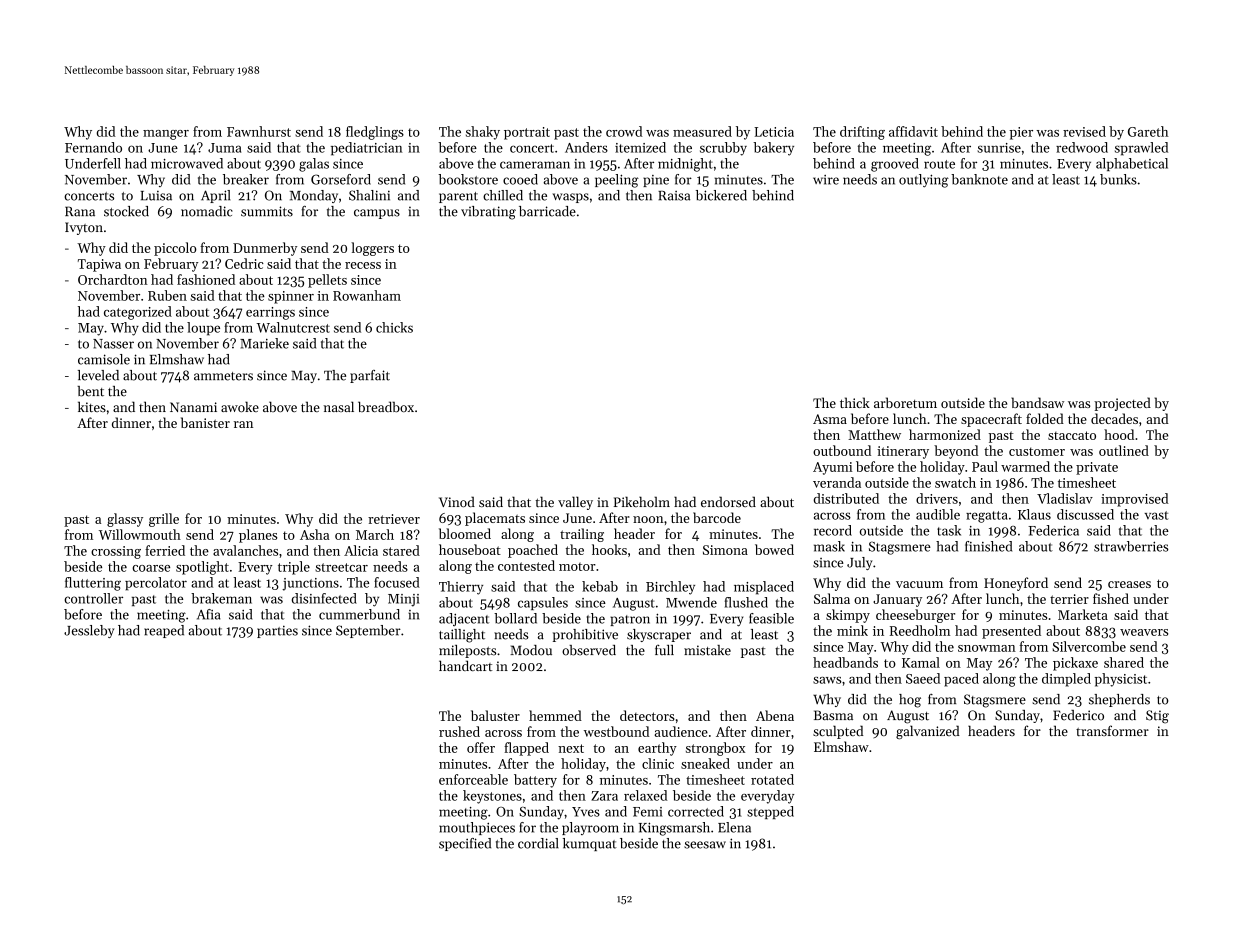  I want to click on January, so click(897, 600).
